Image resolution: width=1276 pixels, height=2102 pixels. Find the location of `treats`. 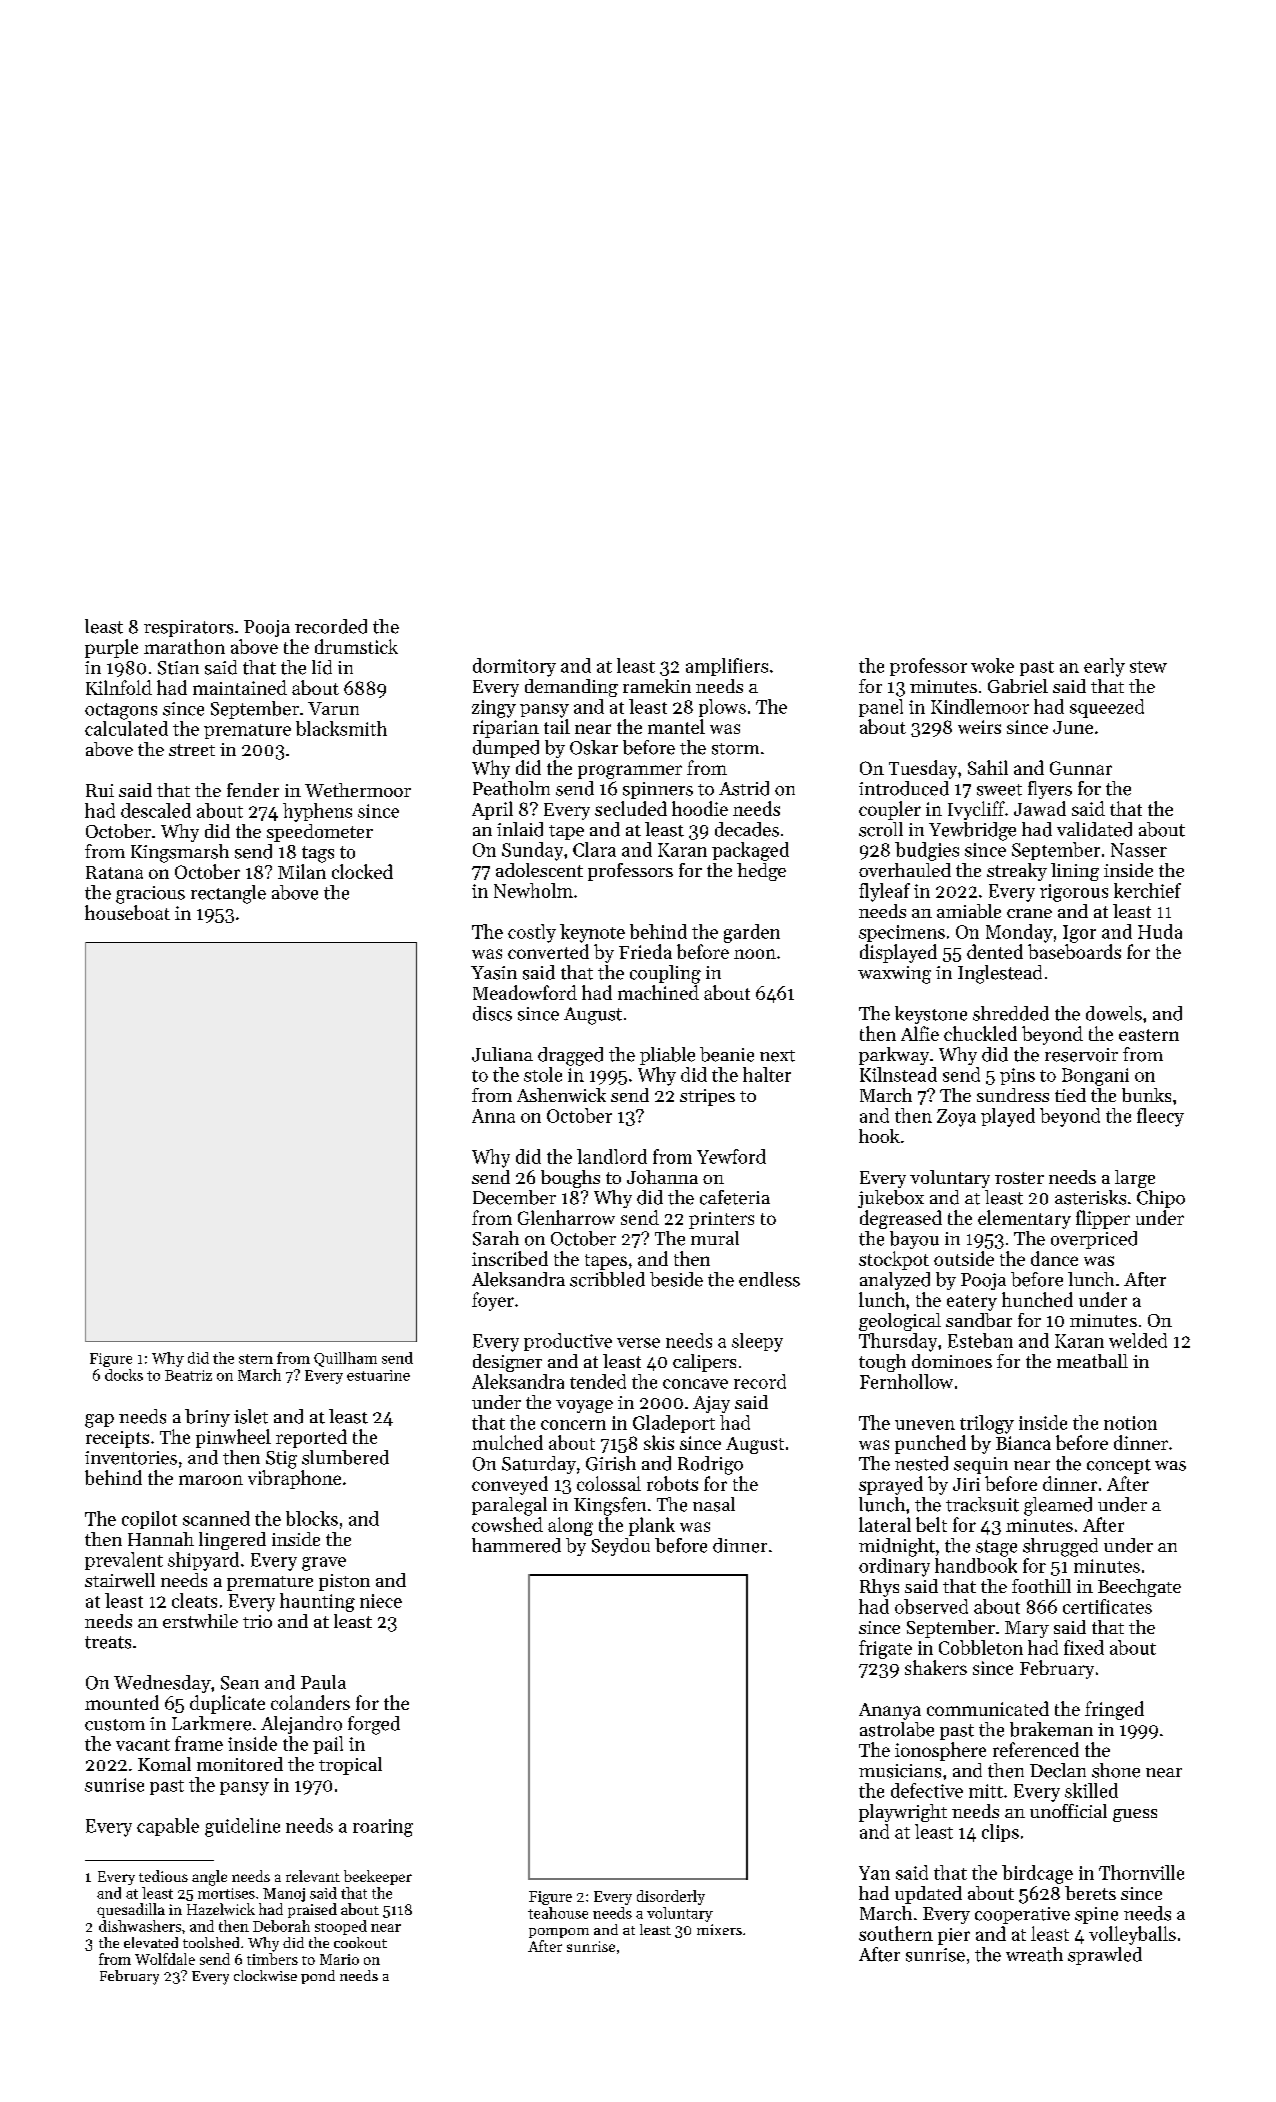

treats is located at coordinates (108, 1642).
